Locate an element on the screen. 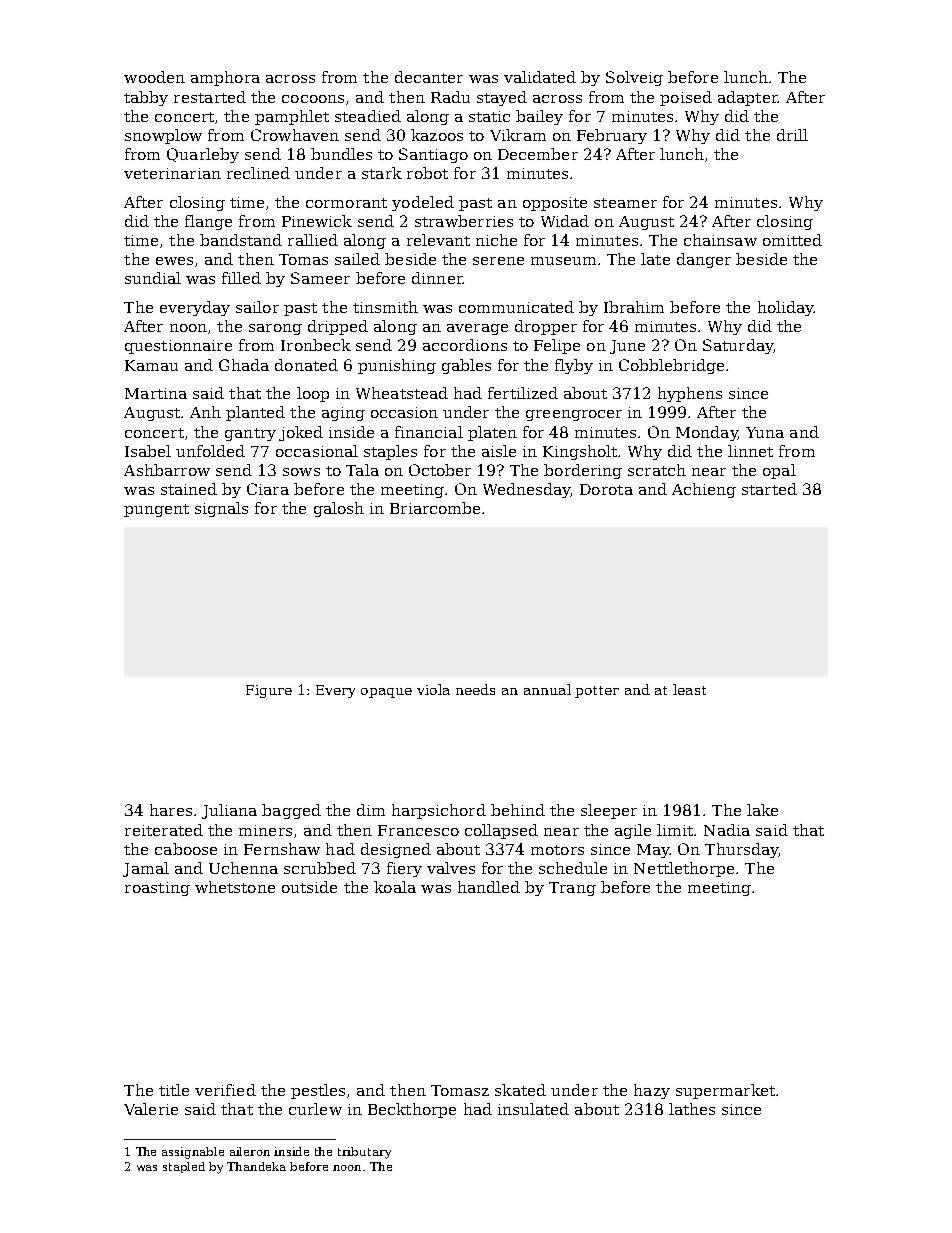  potter is located at coordinates (597, 692).
